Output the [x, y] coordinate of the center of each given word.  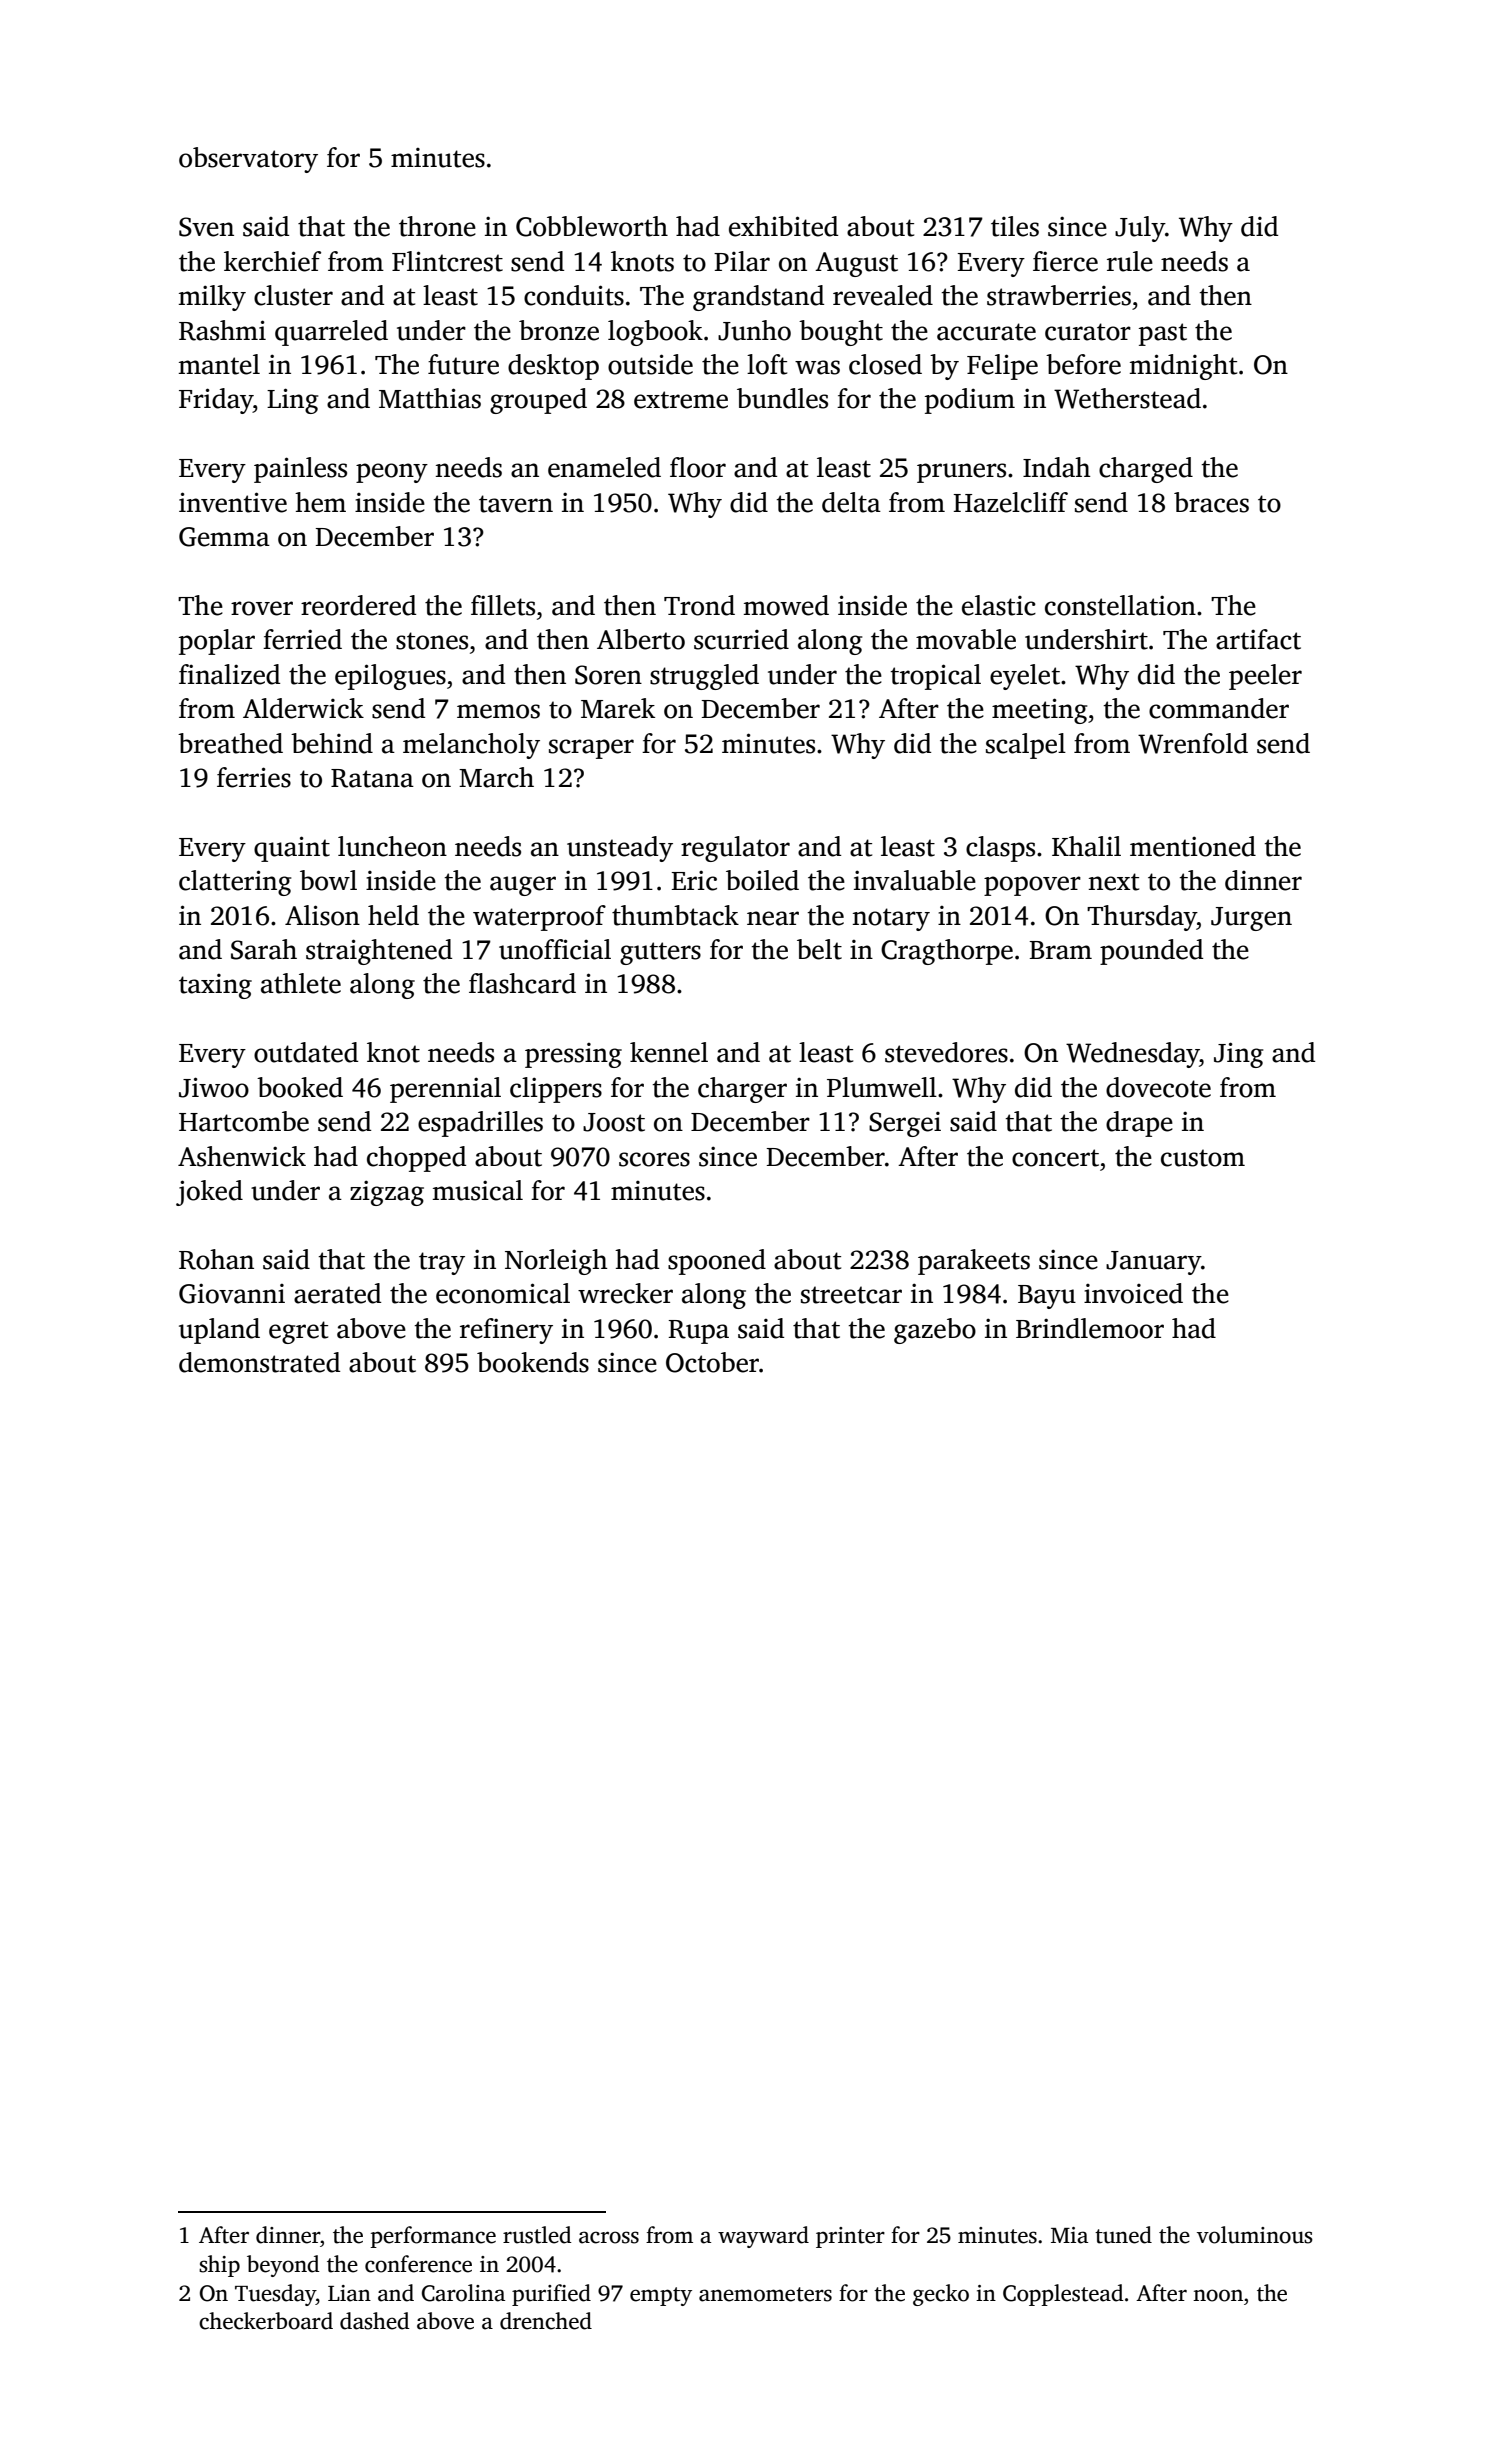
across [609, 2237]
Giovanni [232, 1293]
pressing [573, 1055]
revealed [883, 295]
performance [433, 2237]
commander [1219, 708]
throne [437, 226]
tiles [1015, 226]
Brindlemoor [1090, 1328]
